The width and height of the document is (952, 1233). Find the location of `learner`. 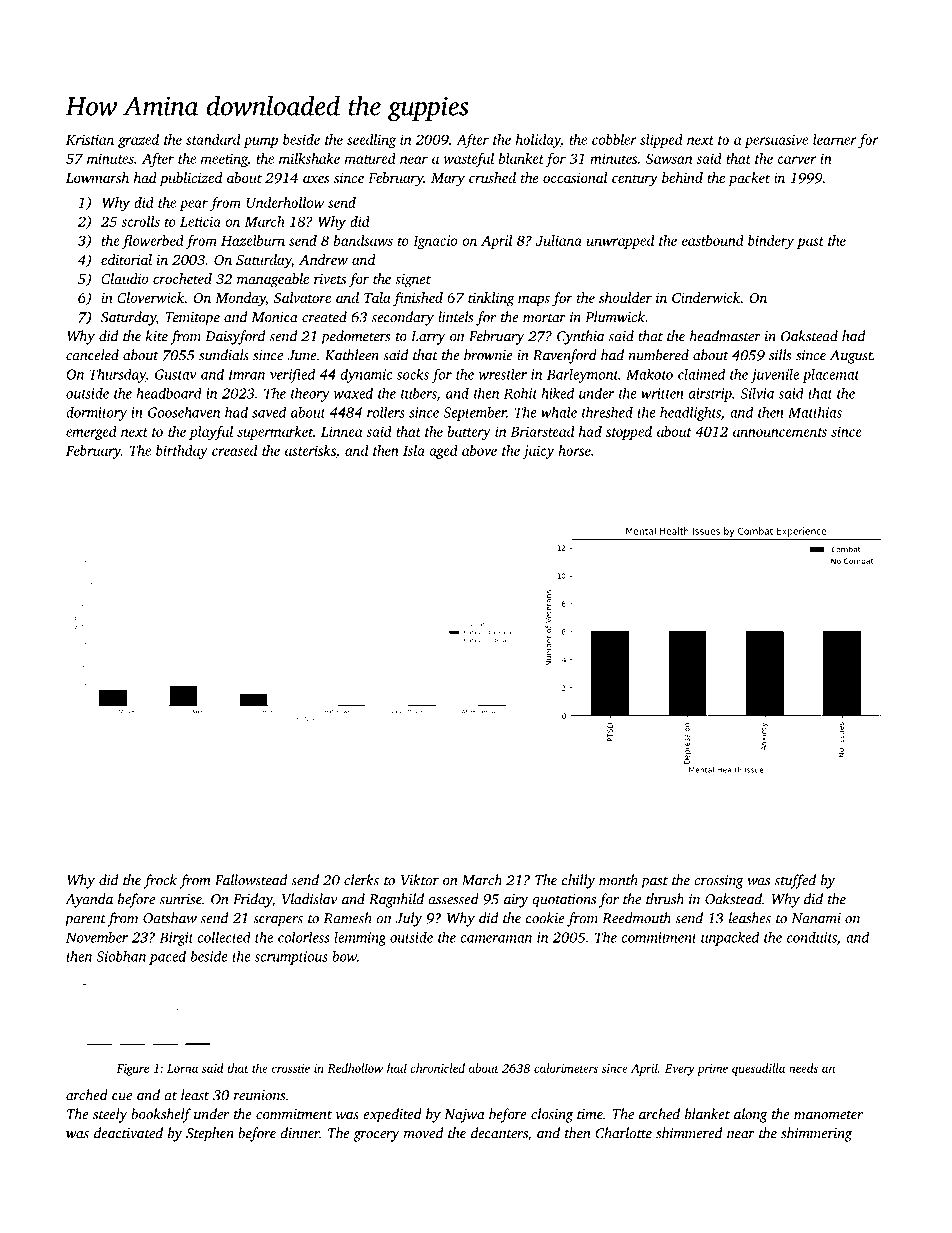

learner is located at coordinates (835, 139).
